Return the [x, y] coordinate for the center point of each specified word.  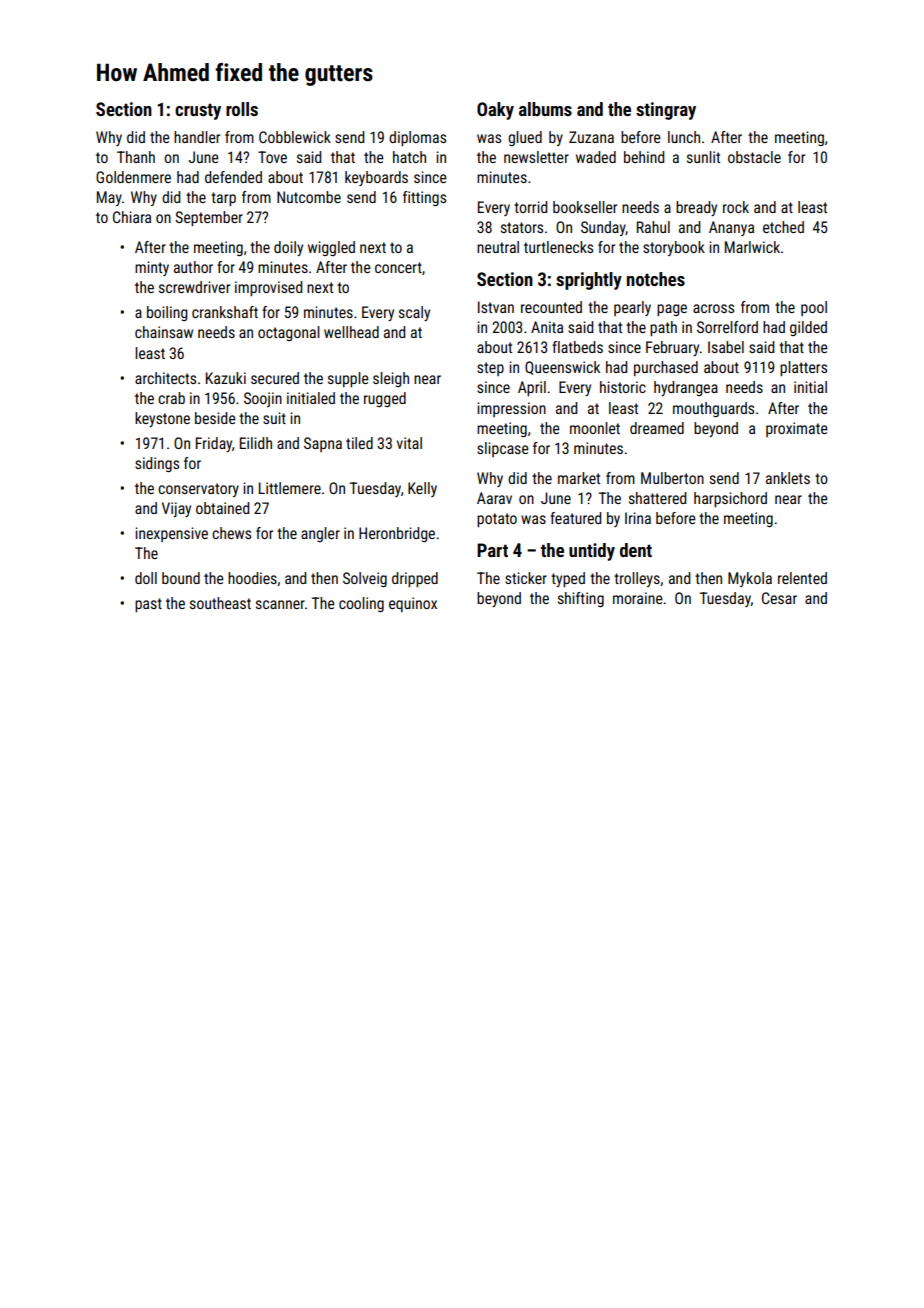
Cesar [779, 598]
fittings [424, 198]
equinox [413, 604]
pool [814, 308]
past [148, 605]
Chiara [132, 217]
